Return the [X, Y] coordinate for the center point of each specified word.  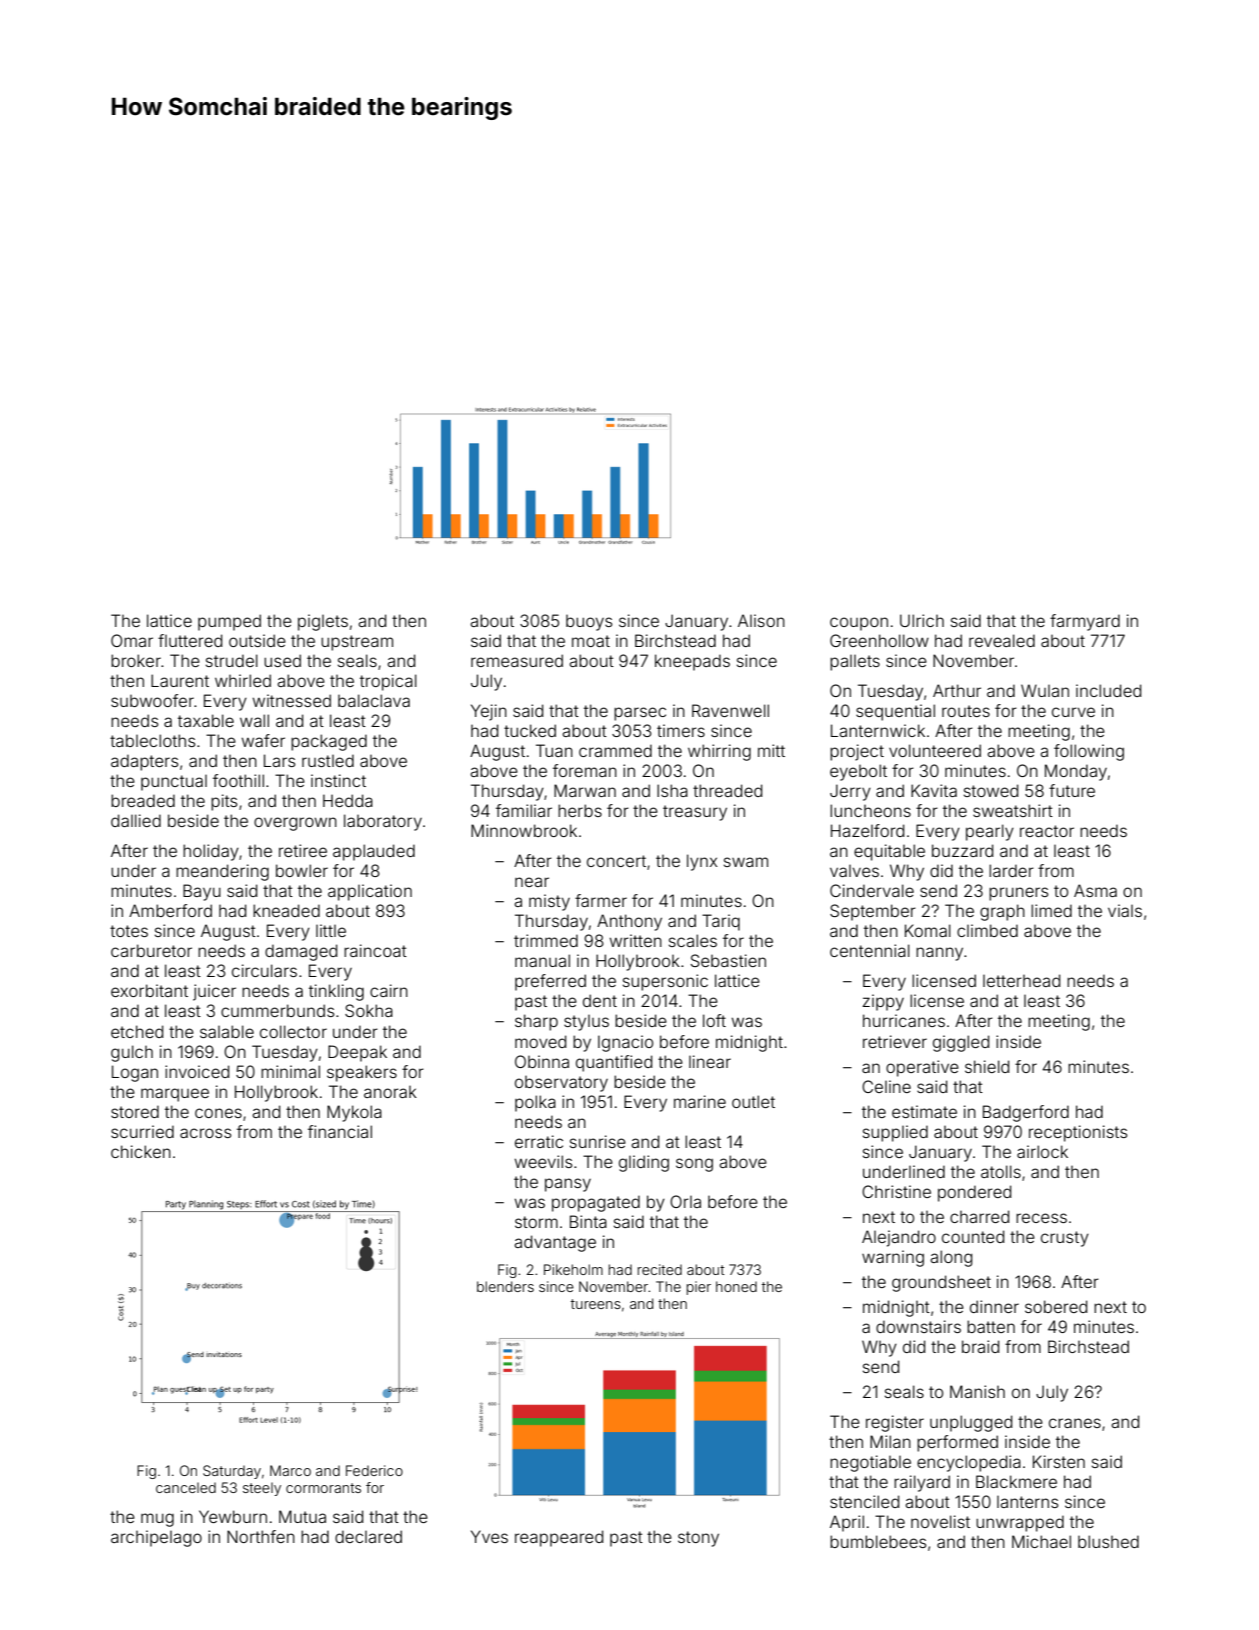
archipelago [156, 1538]
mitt [771, 750]
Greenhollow [879, 640]
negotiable [870, 1463]
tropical [388, 682]
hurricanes [904, 1020]
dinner [994, 1306]
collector [293, 1031]
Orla [685, 1201]
